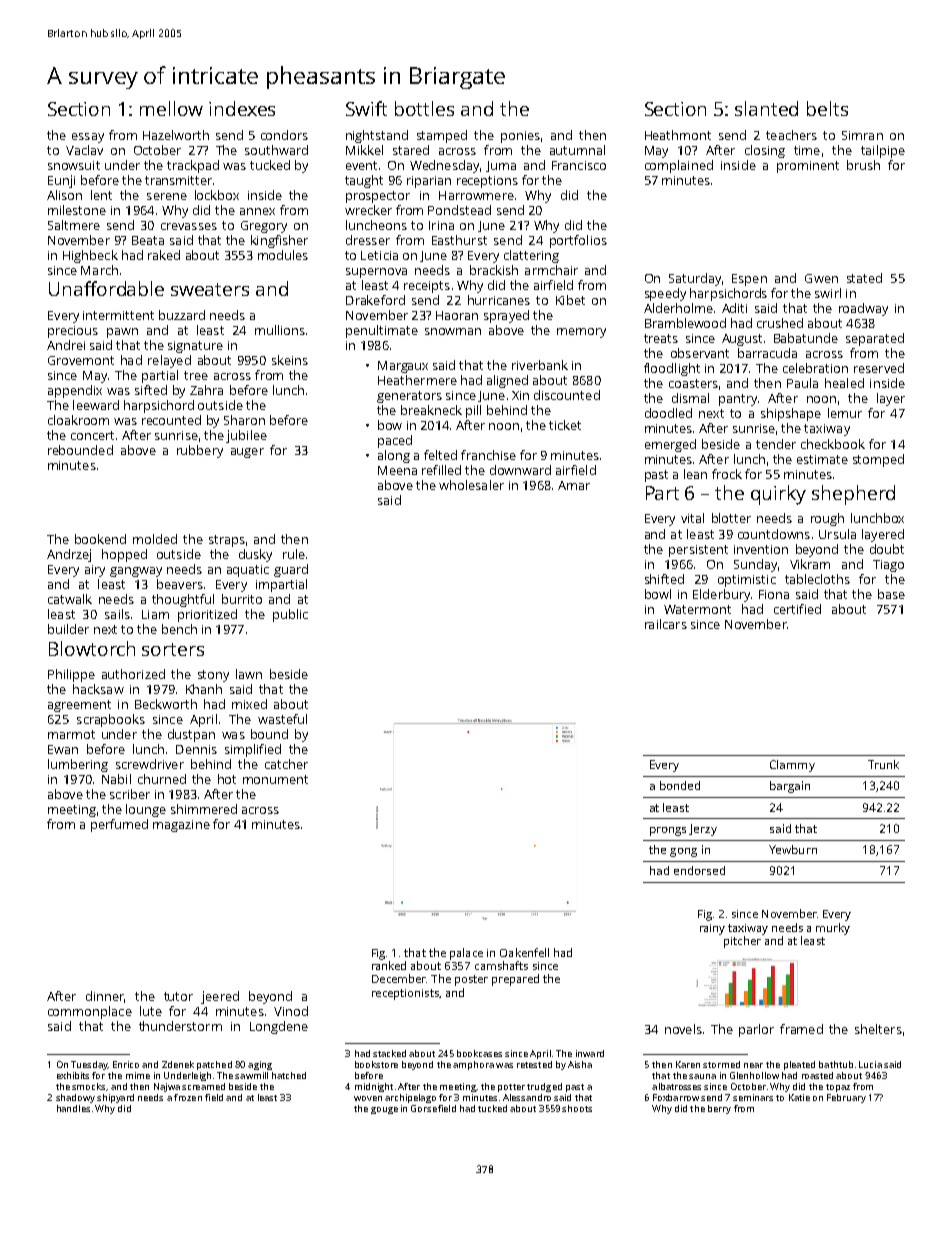 Image resolution: width=952 pixels, height=1233 pixels. What do you see at coordinates (827, 108) in the screenshot?
I see `belts` at bounding box center [827, 108].
